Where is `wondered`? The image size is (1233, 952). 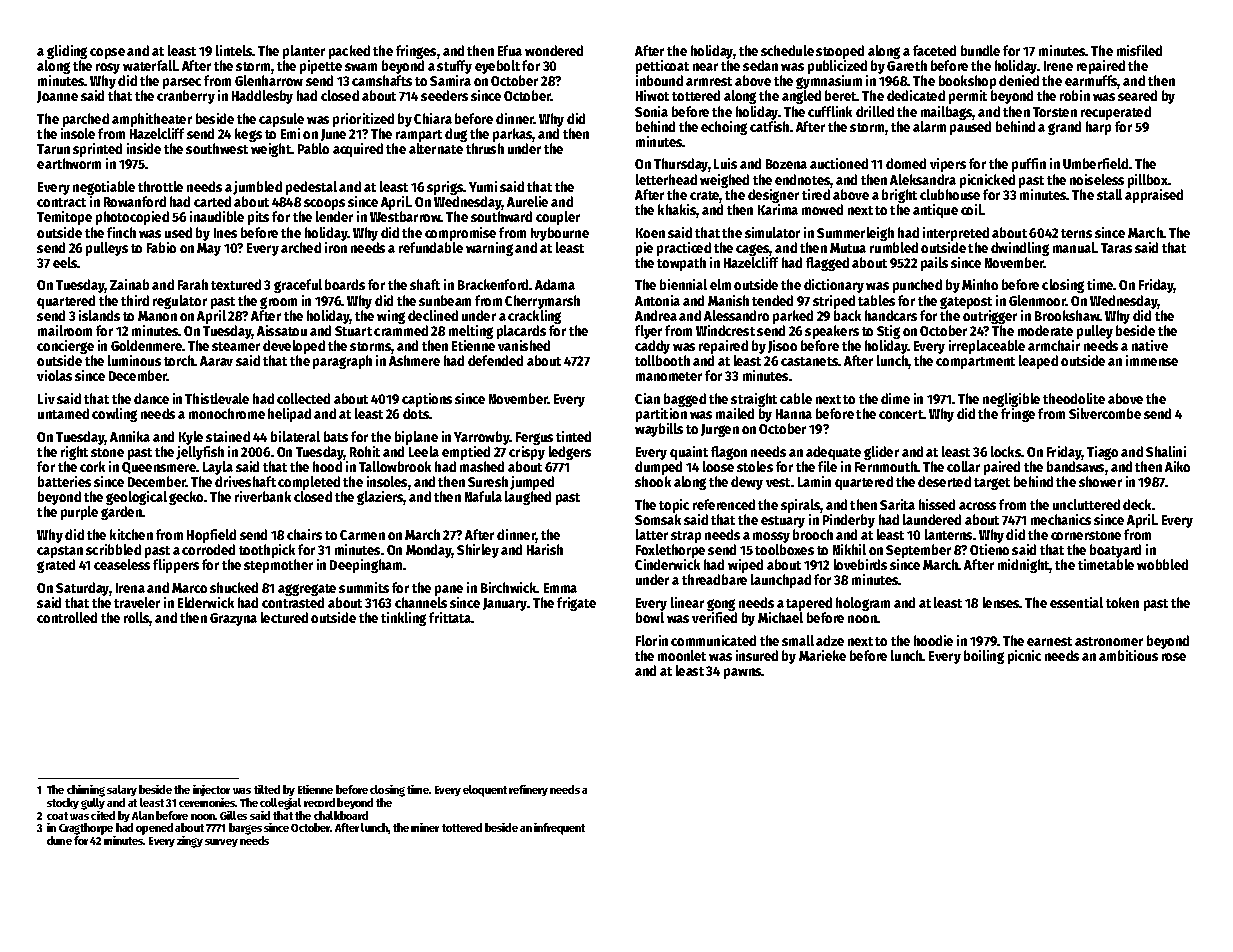
wondered is located at coordinates (554, 50).
